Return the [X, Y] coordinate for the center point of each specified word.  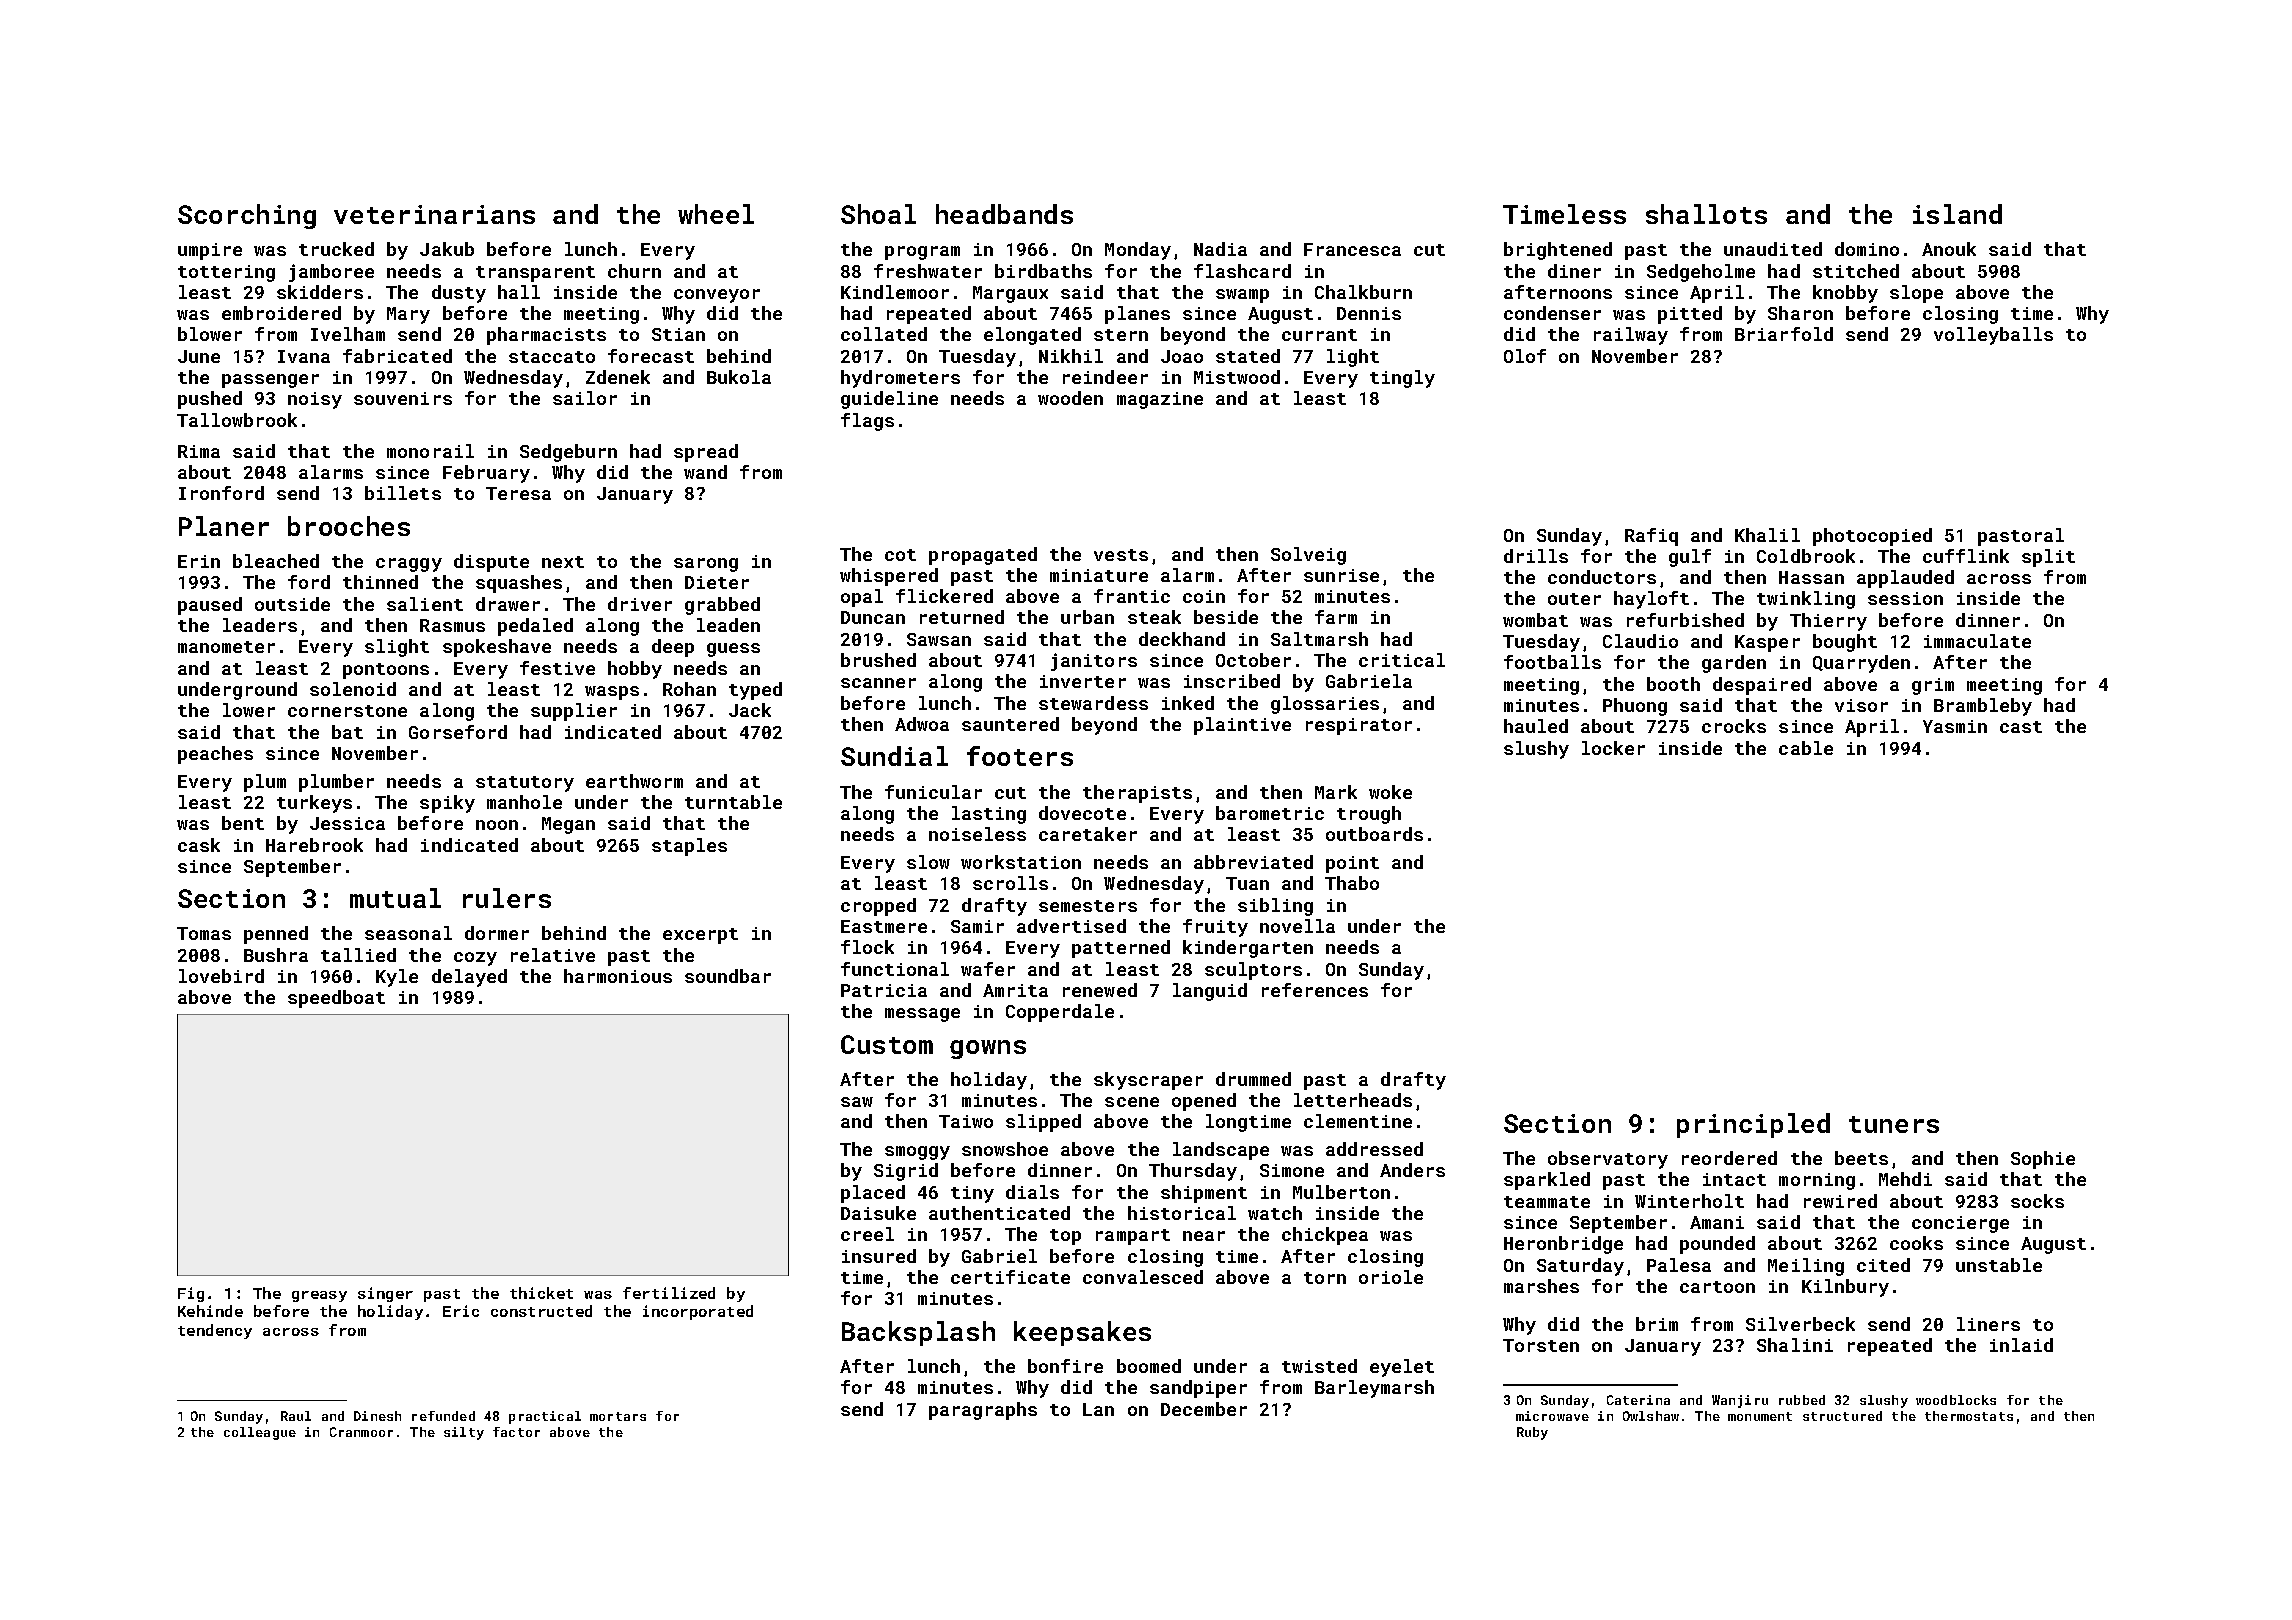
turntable [733, 802]
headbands [1004, 214]
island [1957, 214]
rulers [507, 898]
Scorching [247, 216]
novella [1297, 926]
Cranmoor [361, 1432]
